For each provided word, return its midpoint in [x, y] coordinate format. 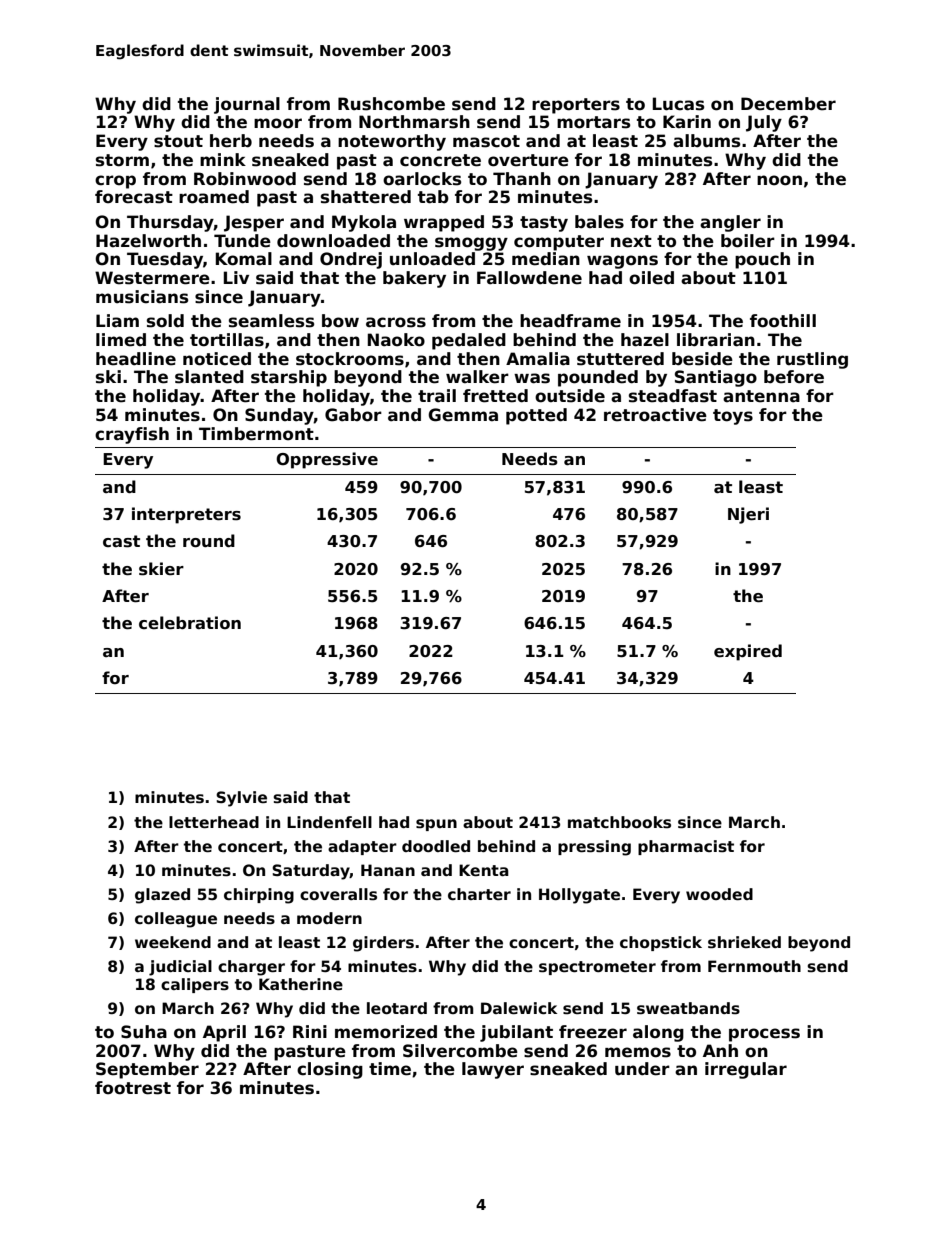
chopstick [661, 943]
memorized [386, 1032]
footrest [133, 1088]
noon [779, 180]
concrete [440, 160]
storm [122, 160]
